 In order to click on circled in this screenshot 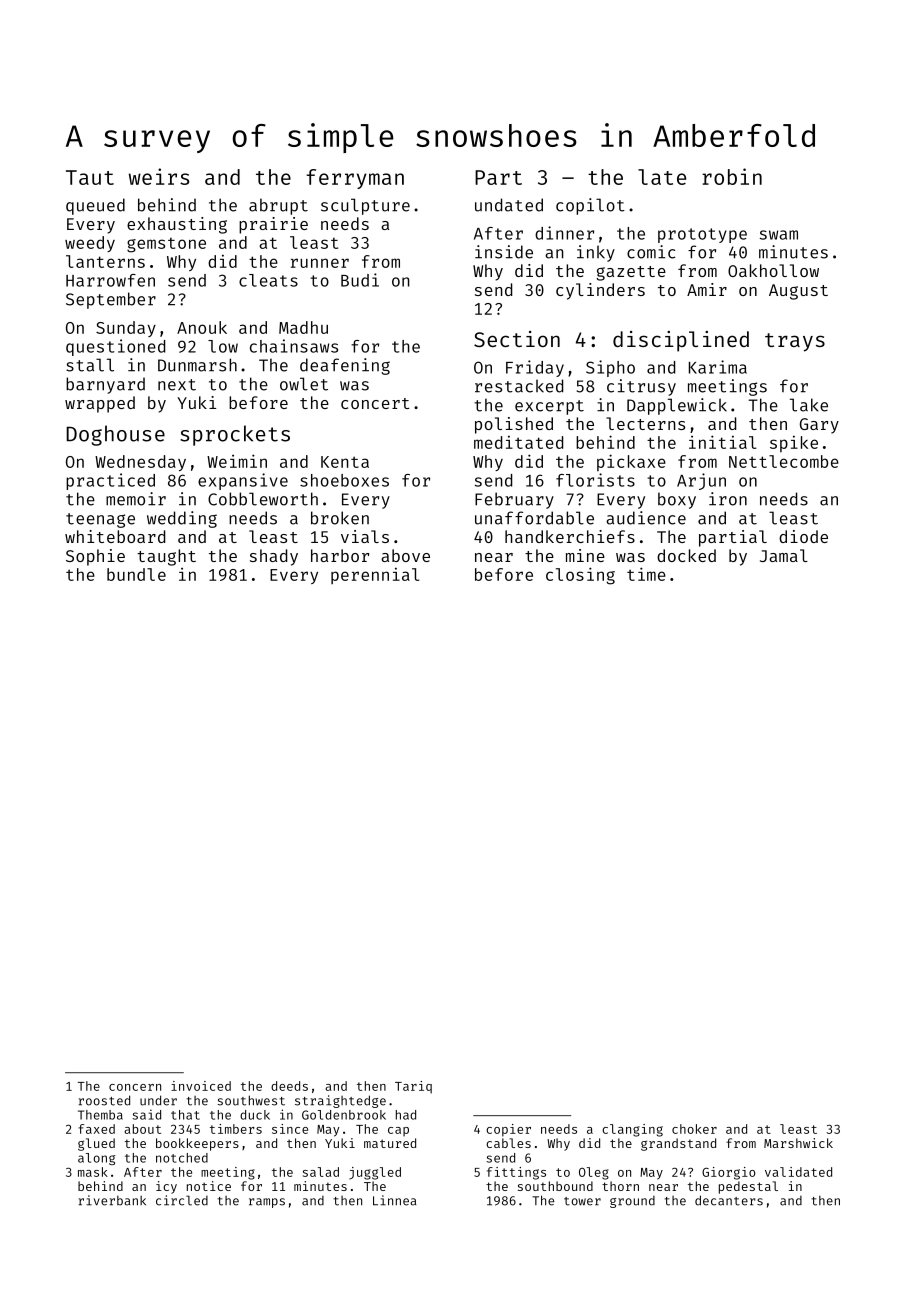, I will do `click(182, 1200)`.
